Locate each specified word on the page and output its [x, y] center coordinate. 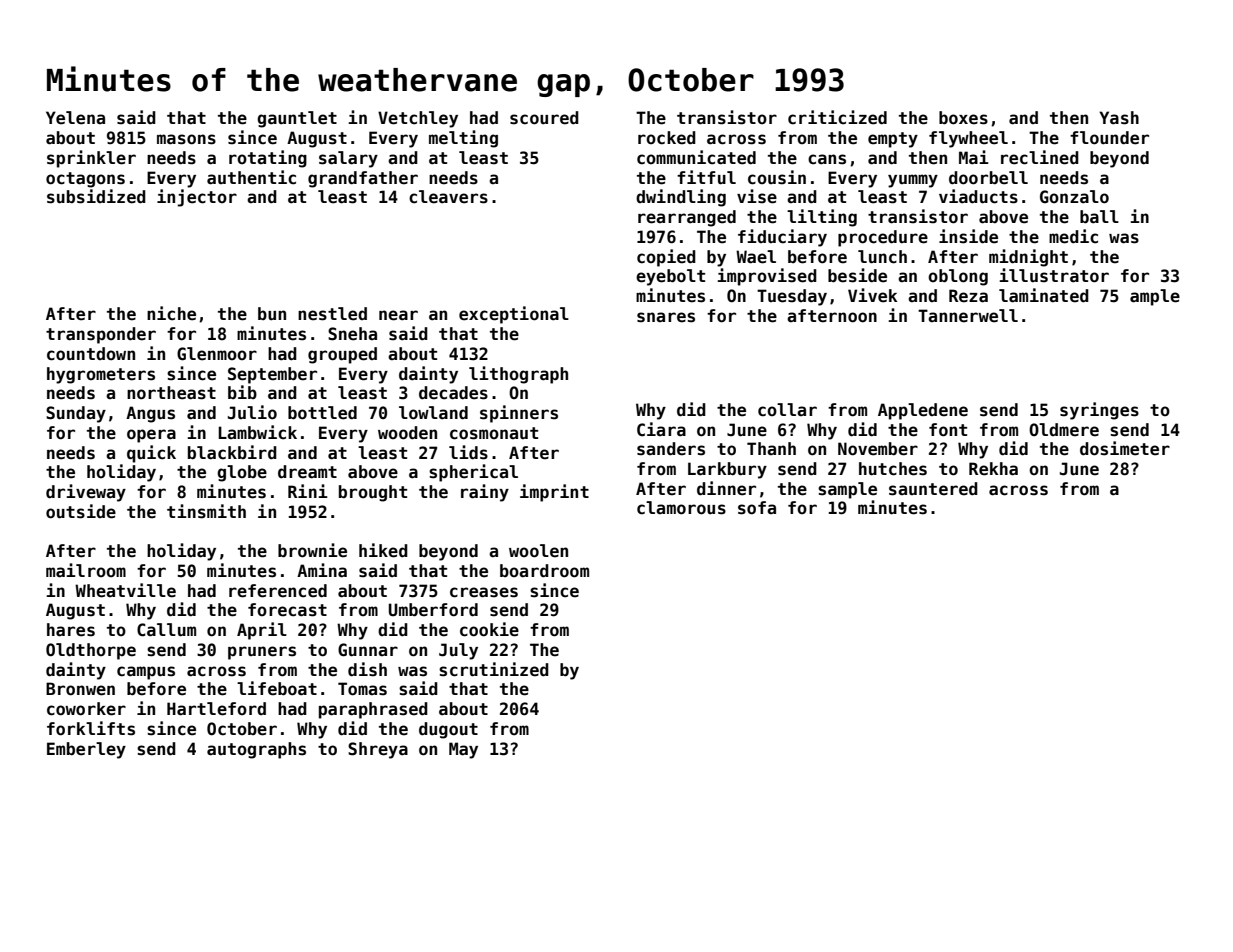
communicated [696, 157]
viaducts [978, 196]
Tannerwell [968, 316]
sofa [757, 508]
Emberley [86, 750]
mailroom [86, 570]
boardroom [544, 571]
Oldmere [1064, 430]
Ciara [661, 429]
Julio [252, 412]
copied [666, 258]
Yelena [75, 118]
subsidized [96, 196]
